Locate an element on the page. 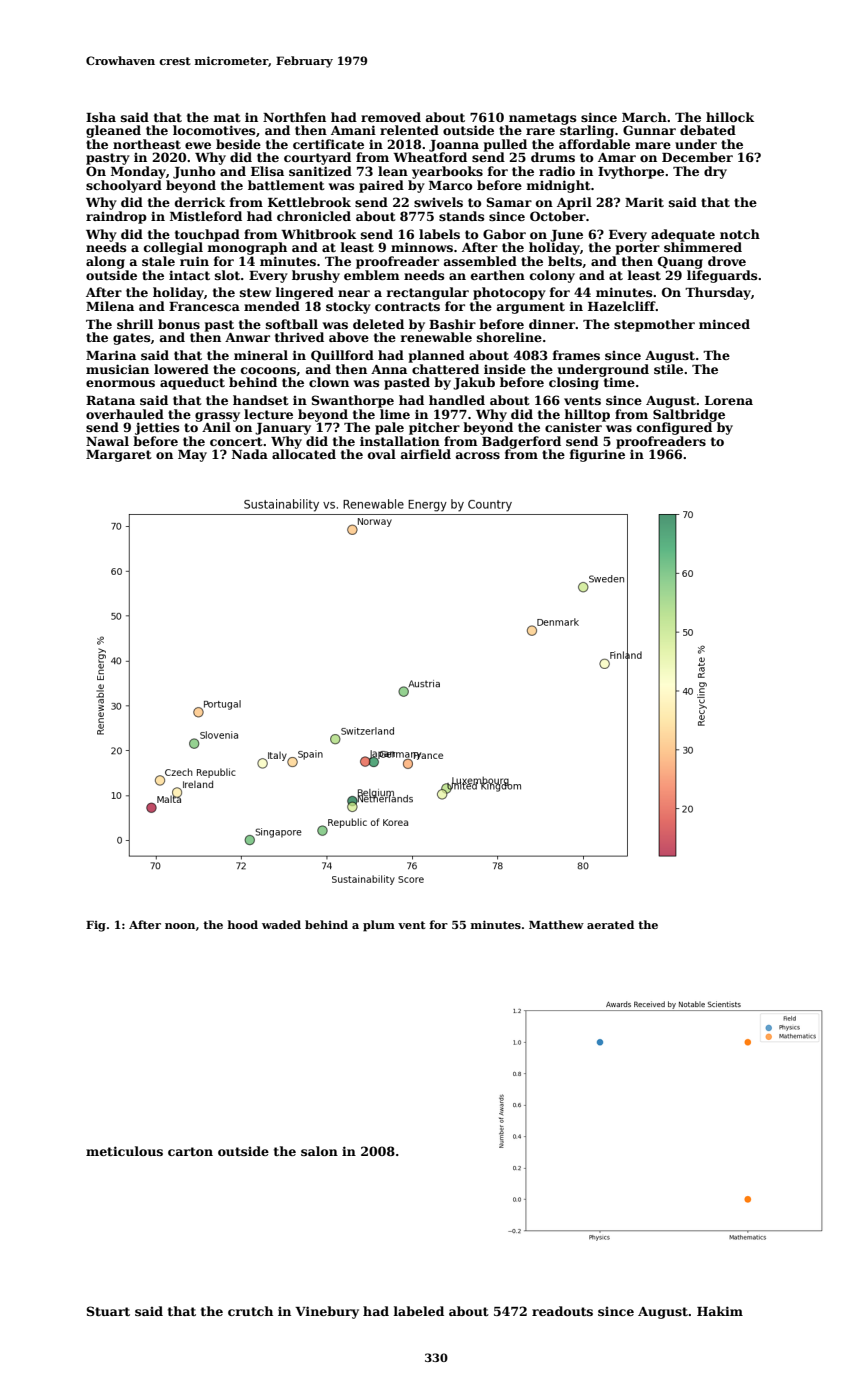 The image size is (849, 1400). Nada is located at coordinates (250, 454).
